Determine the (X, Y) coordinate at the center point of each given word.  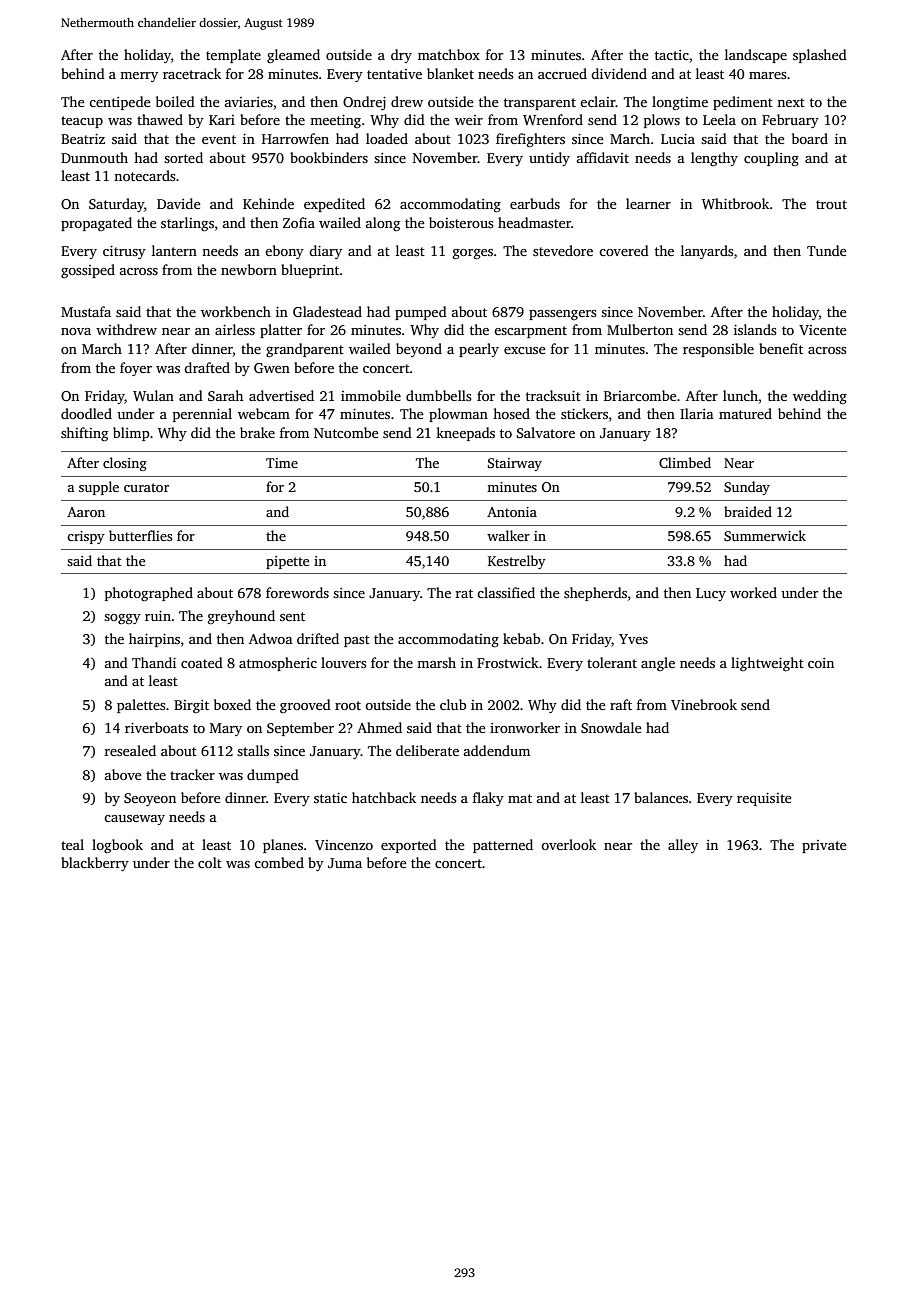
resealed (130, 750)
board (810, 138)
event (219, 139)
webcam (264, 413)
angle (658, 664)
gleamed (293, 56)
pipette (287, 562)
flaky (488, 799)
